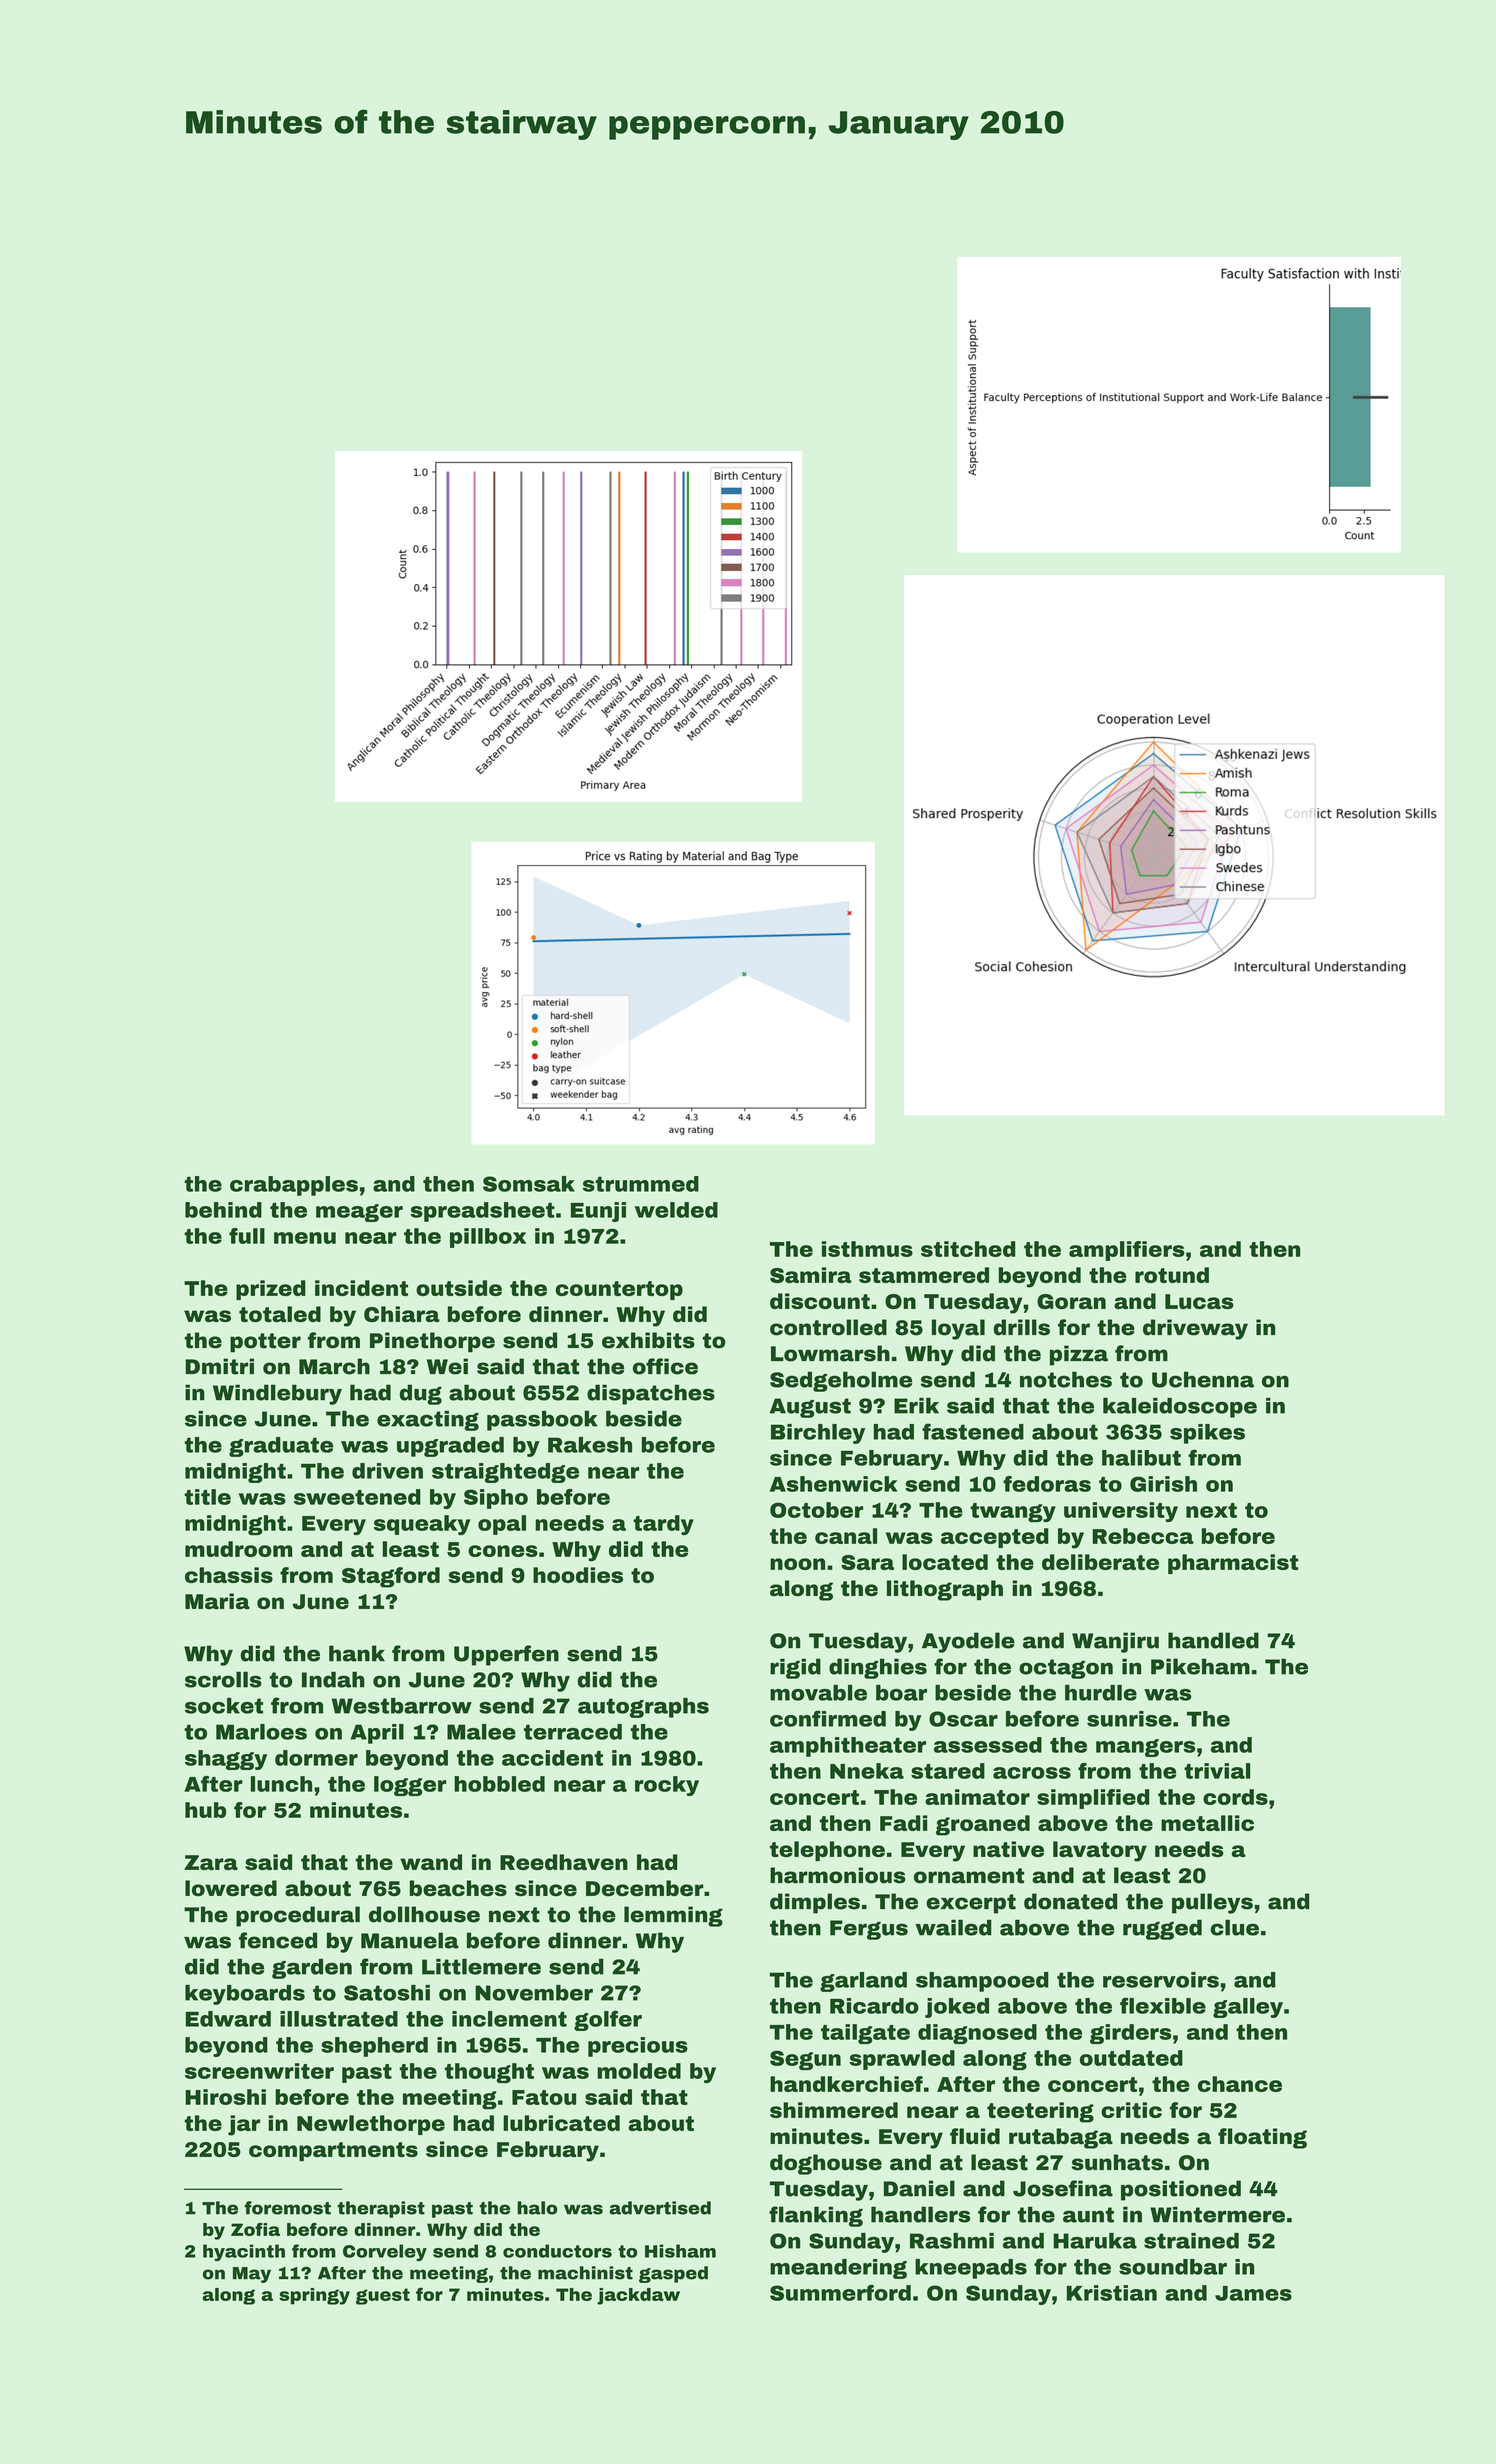  Describe the element at coordinates (1213, 1640) in the screenshot. I see `handled` at that location.
